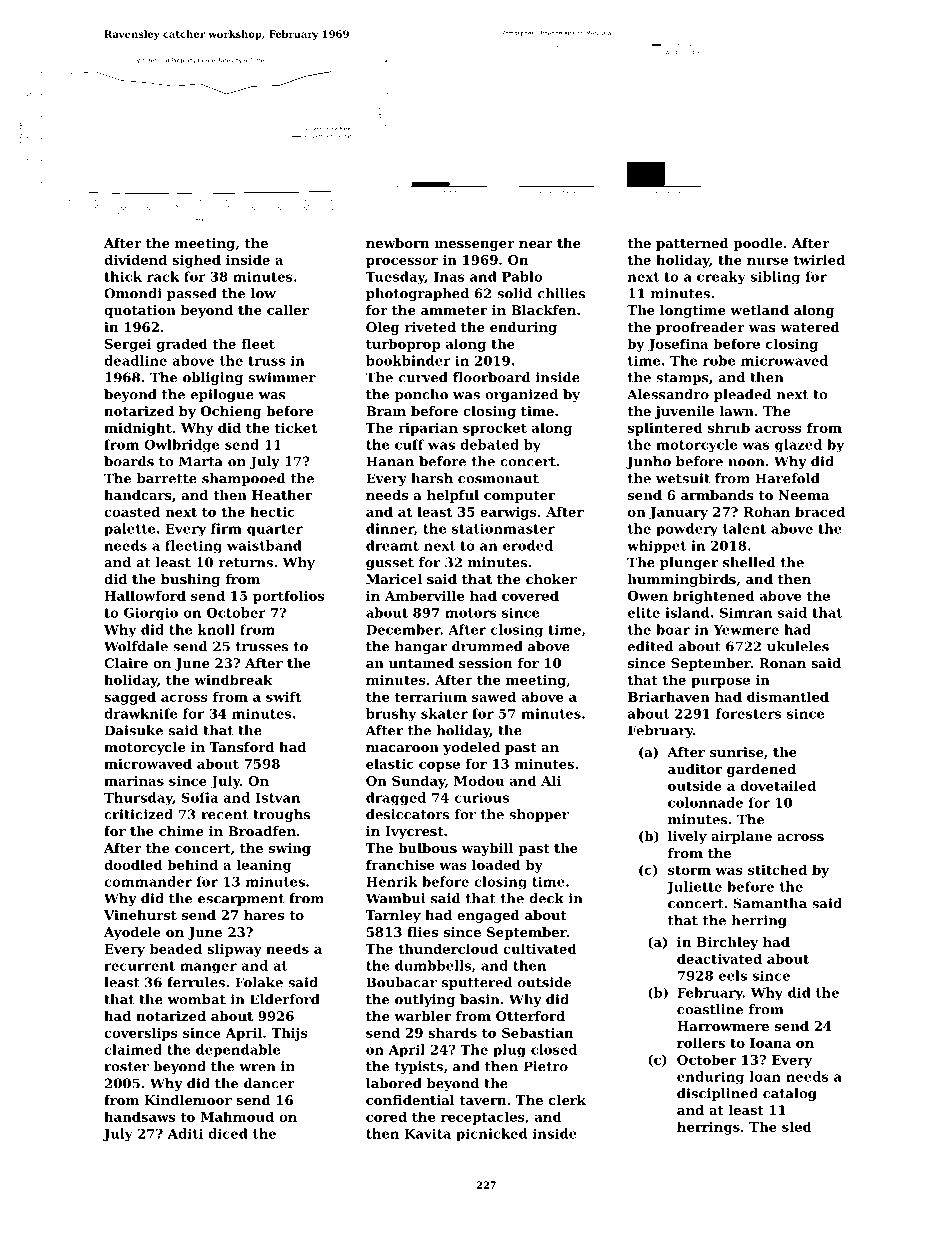 The height and width of the document is (1233, 952). What do you see at coordinates (727, 943) in the document?
I see `Birchley` at bounding box center [727, 943].
